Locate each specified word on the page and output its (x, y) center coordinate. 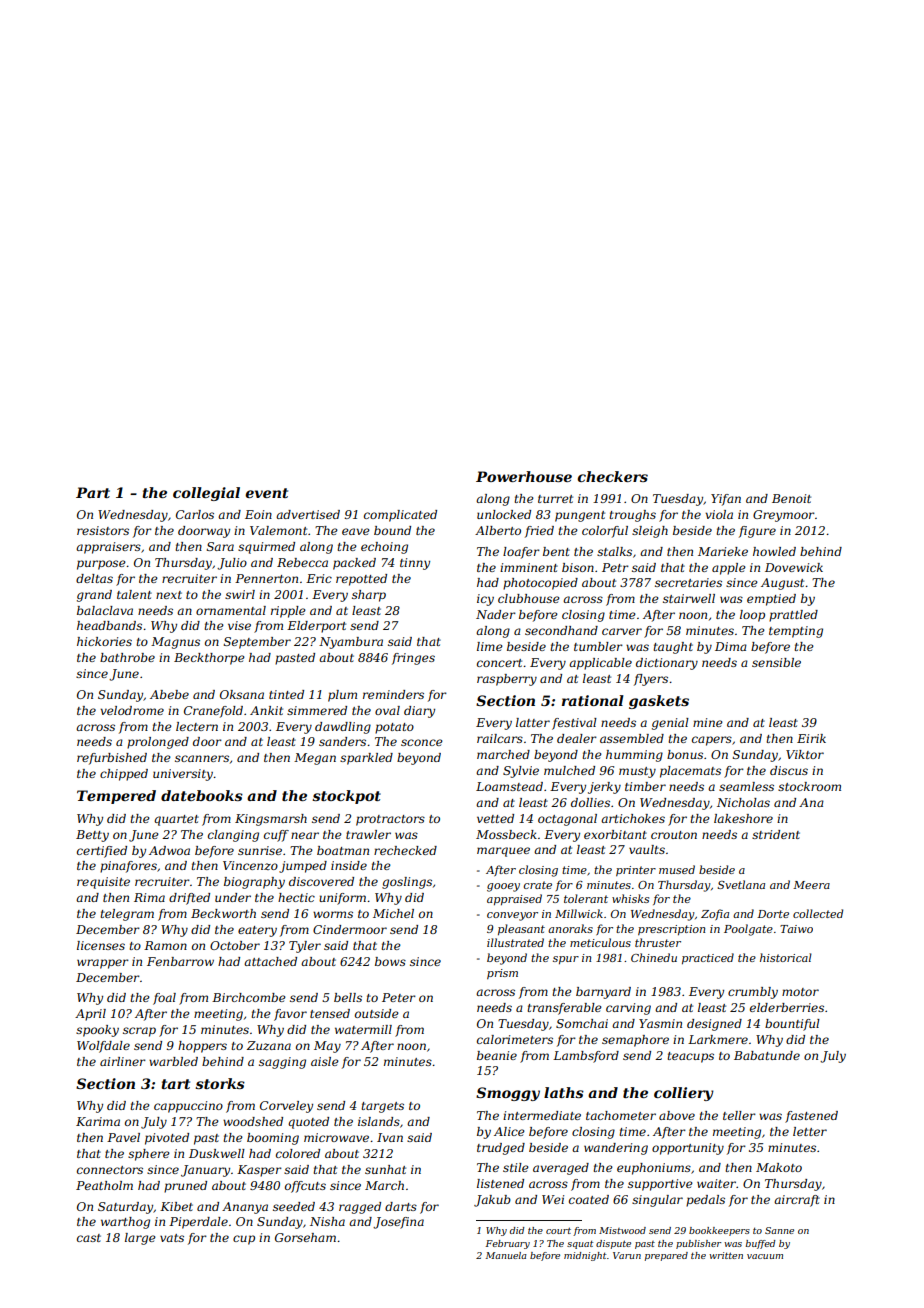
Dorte (773, 914)
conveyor (512, 916)
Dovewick (794, 567)
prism (502, 974)
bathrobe (127, 657)
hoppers (202, 1047)
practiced (708, 958)
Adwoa (169, 850)
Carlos (195, 514)
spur (566, 960)
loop (752, 616)
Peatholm (104, 1185)
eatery (257, 931)
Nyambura (351, 643)
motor (800, 992)
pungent (580, 516)
